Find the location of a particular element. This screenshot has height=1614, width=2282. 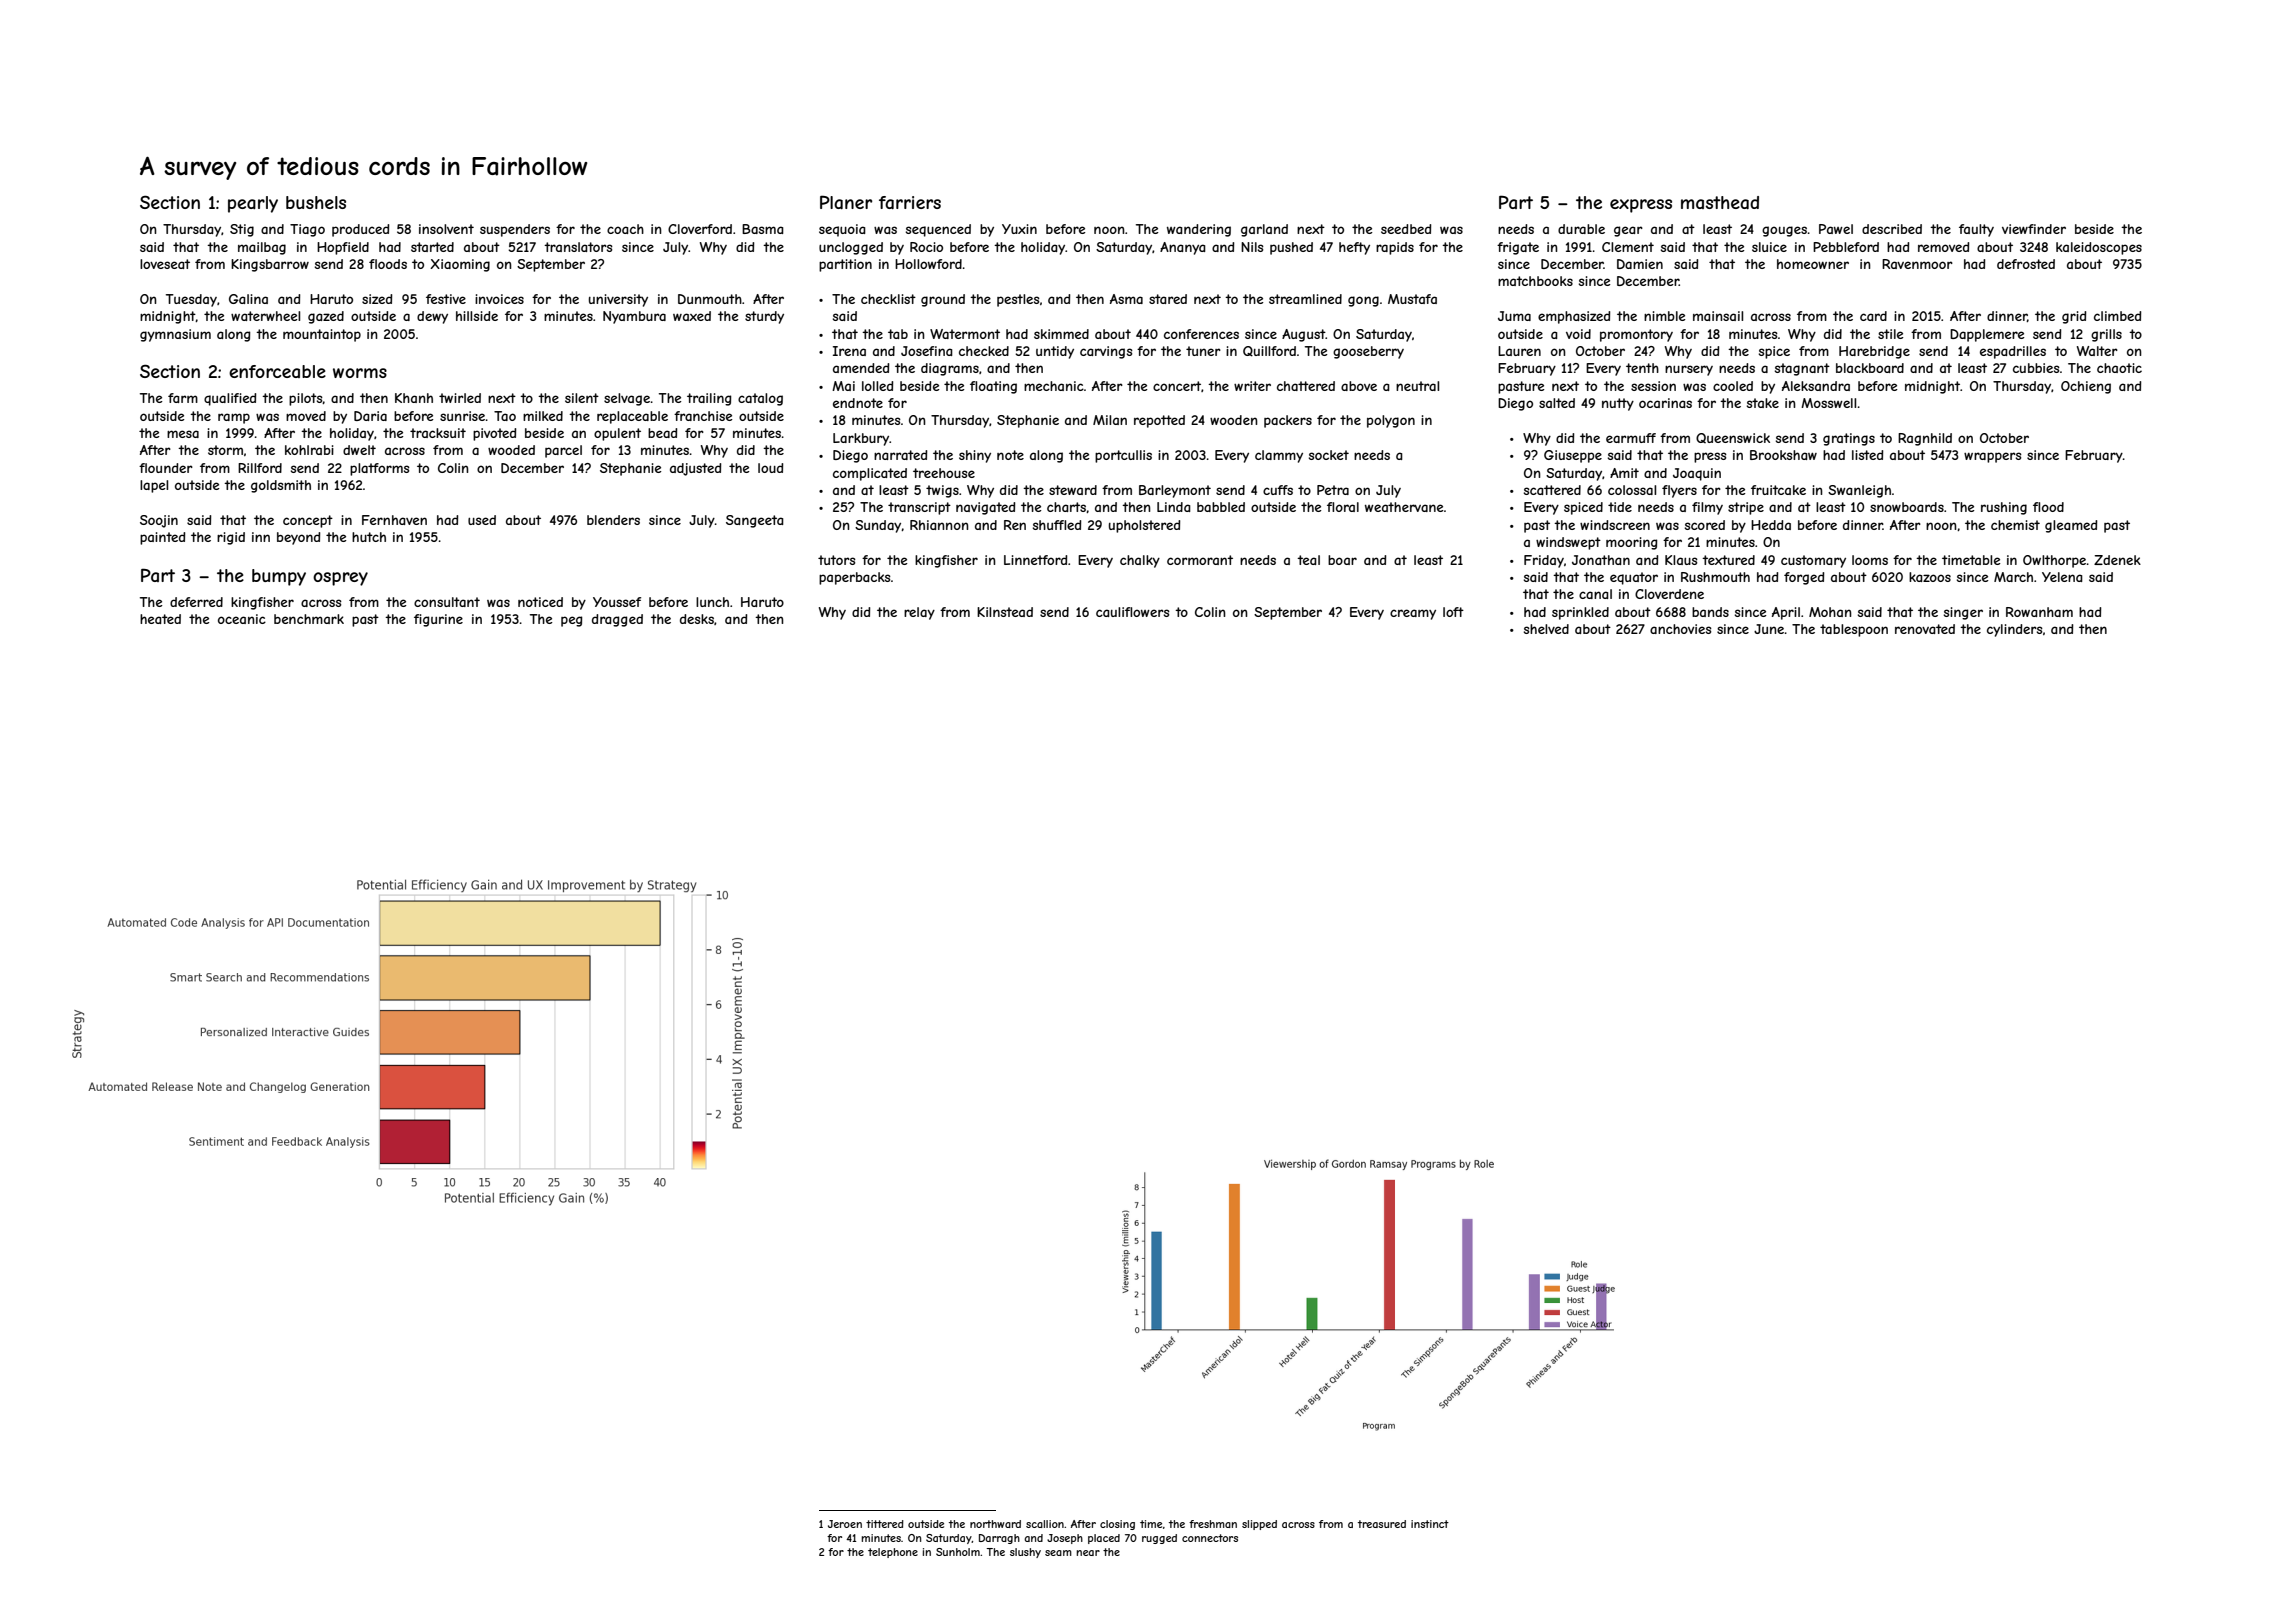

Yuxin is located at coordinates (1019, 229).
